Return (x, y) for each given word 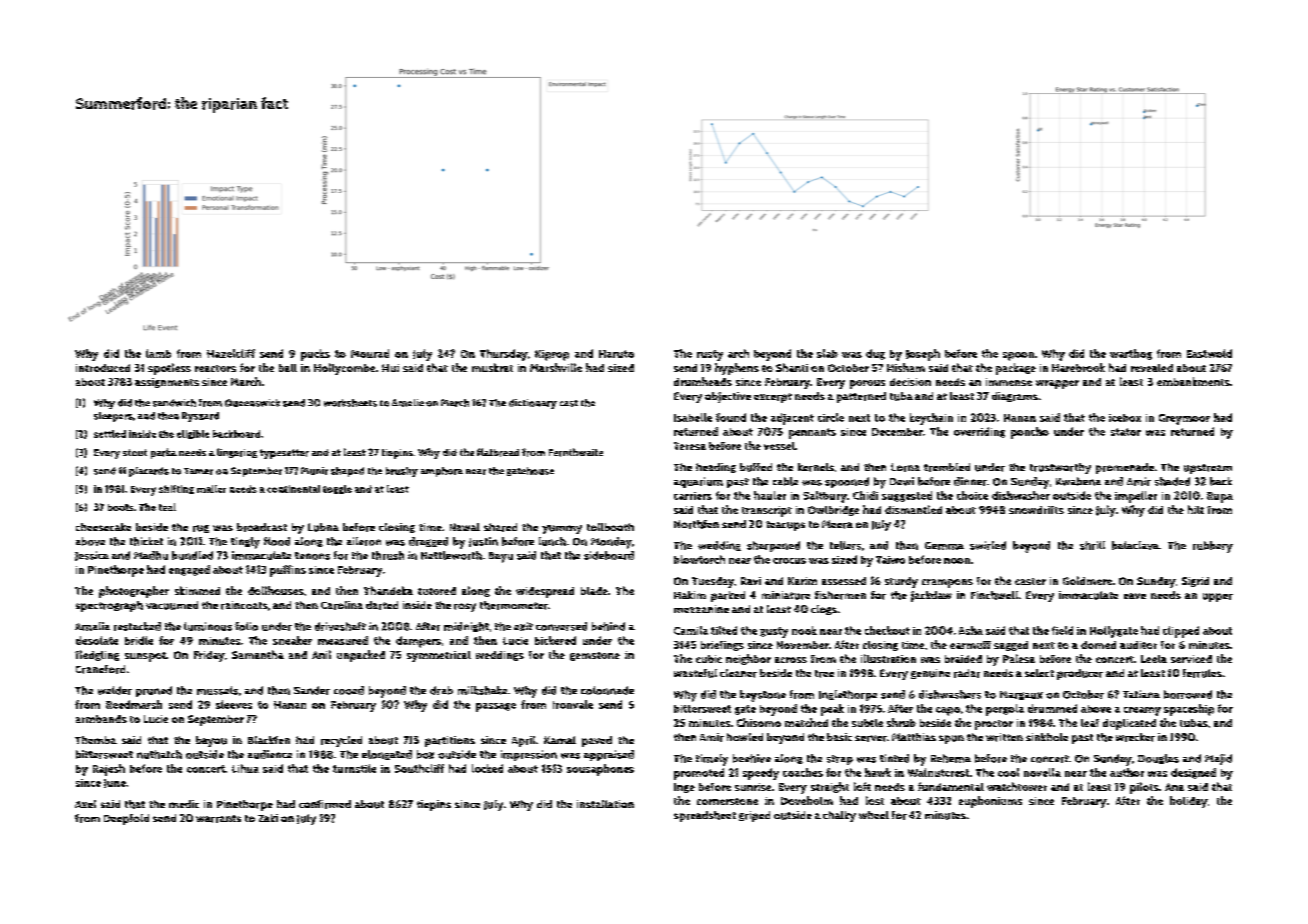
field (1062, 630)
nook (804, 630)
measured (343, 640)
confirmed (325, 804)
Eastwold (1209, 353)
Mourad (370, 353)
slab (827, 353)
